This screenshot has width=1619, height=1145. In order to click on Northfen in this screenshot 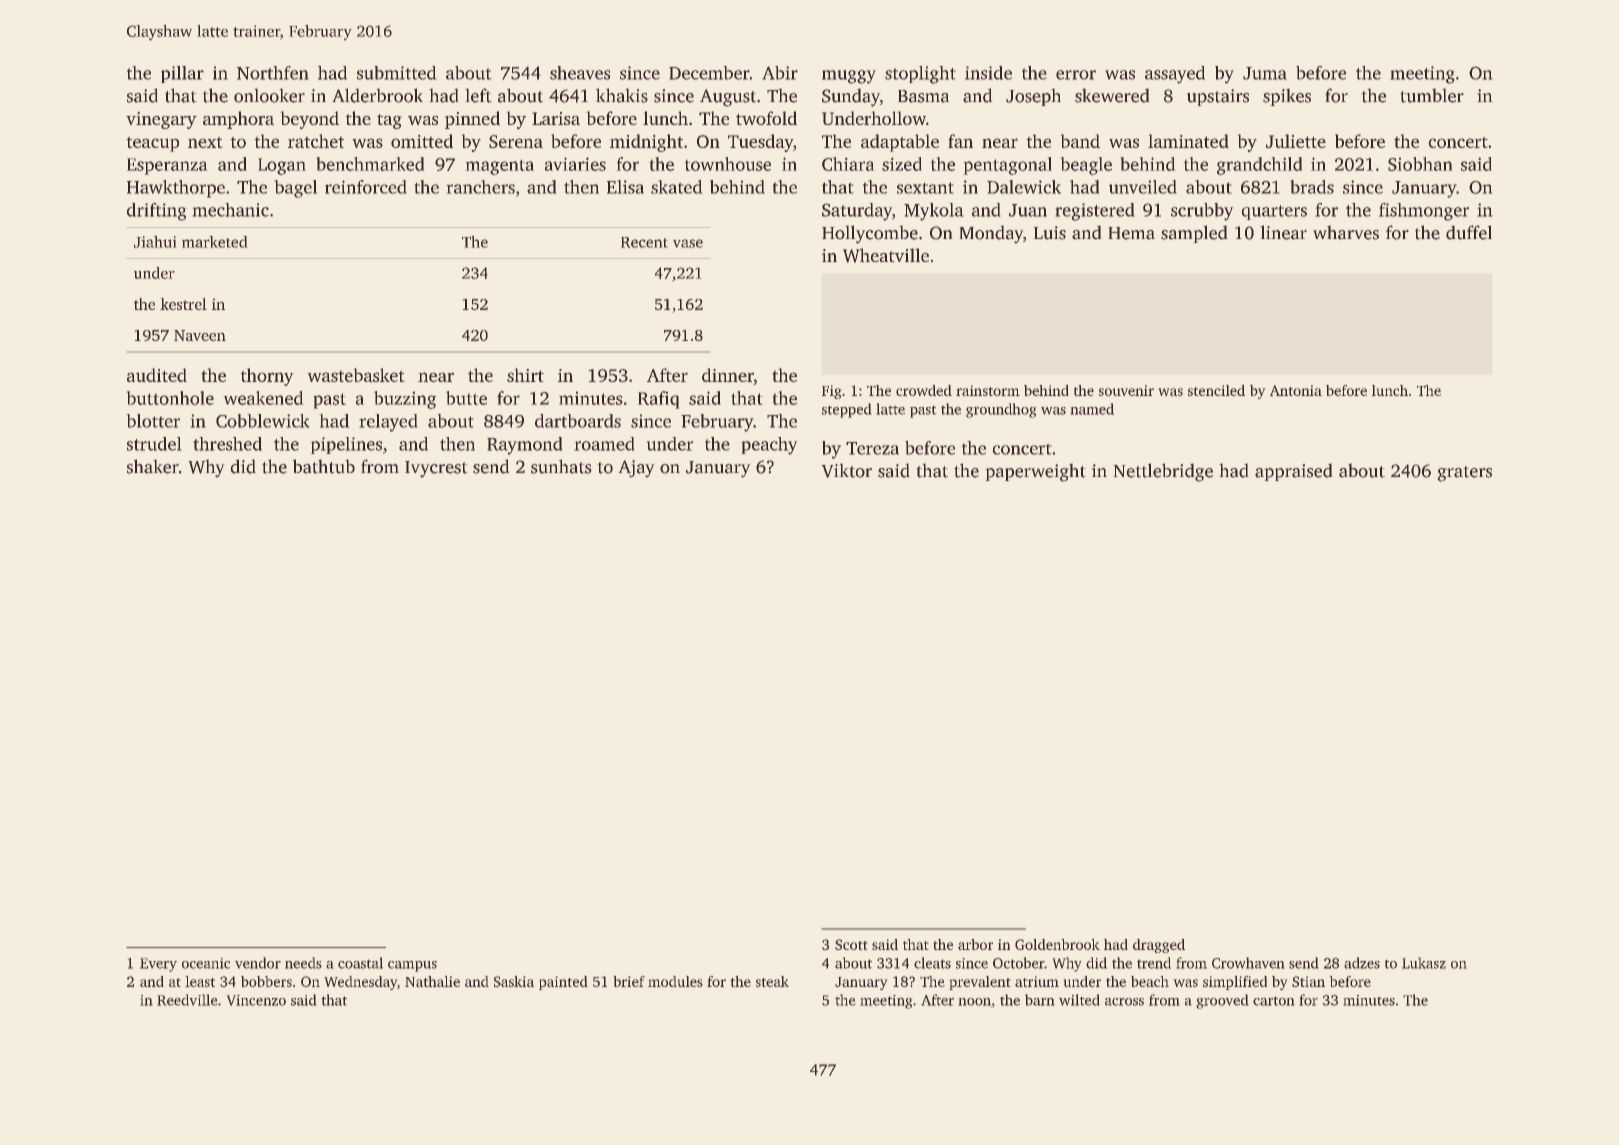, I will do `click(273, 73)`.
